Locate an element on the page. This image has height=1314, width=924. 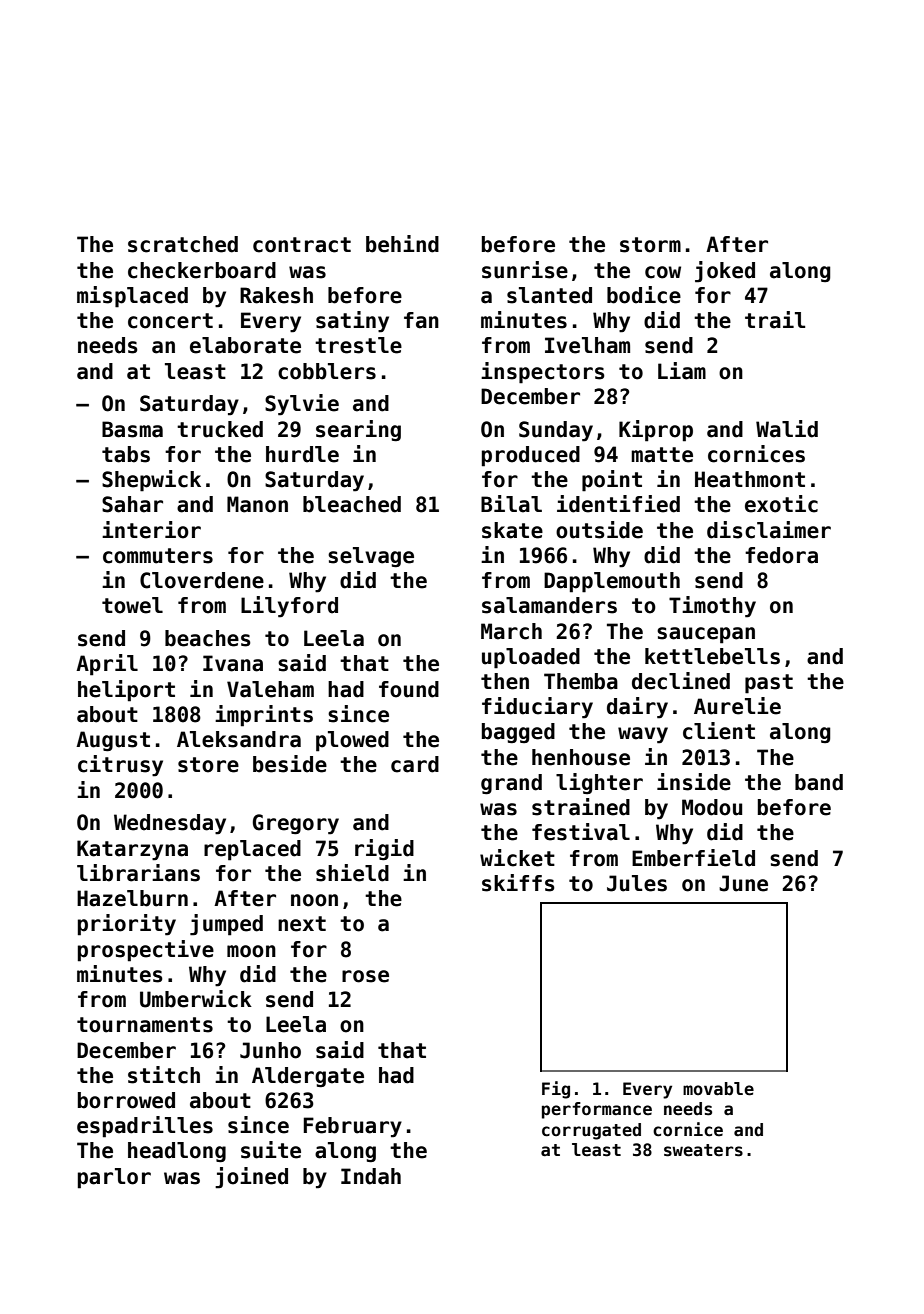
librarians is located at coordinates (138, 873).
